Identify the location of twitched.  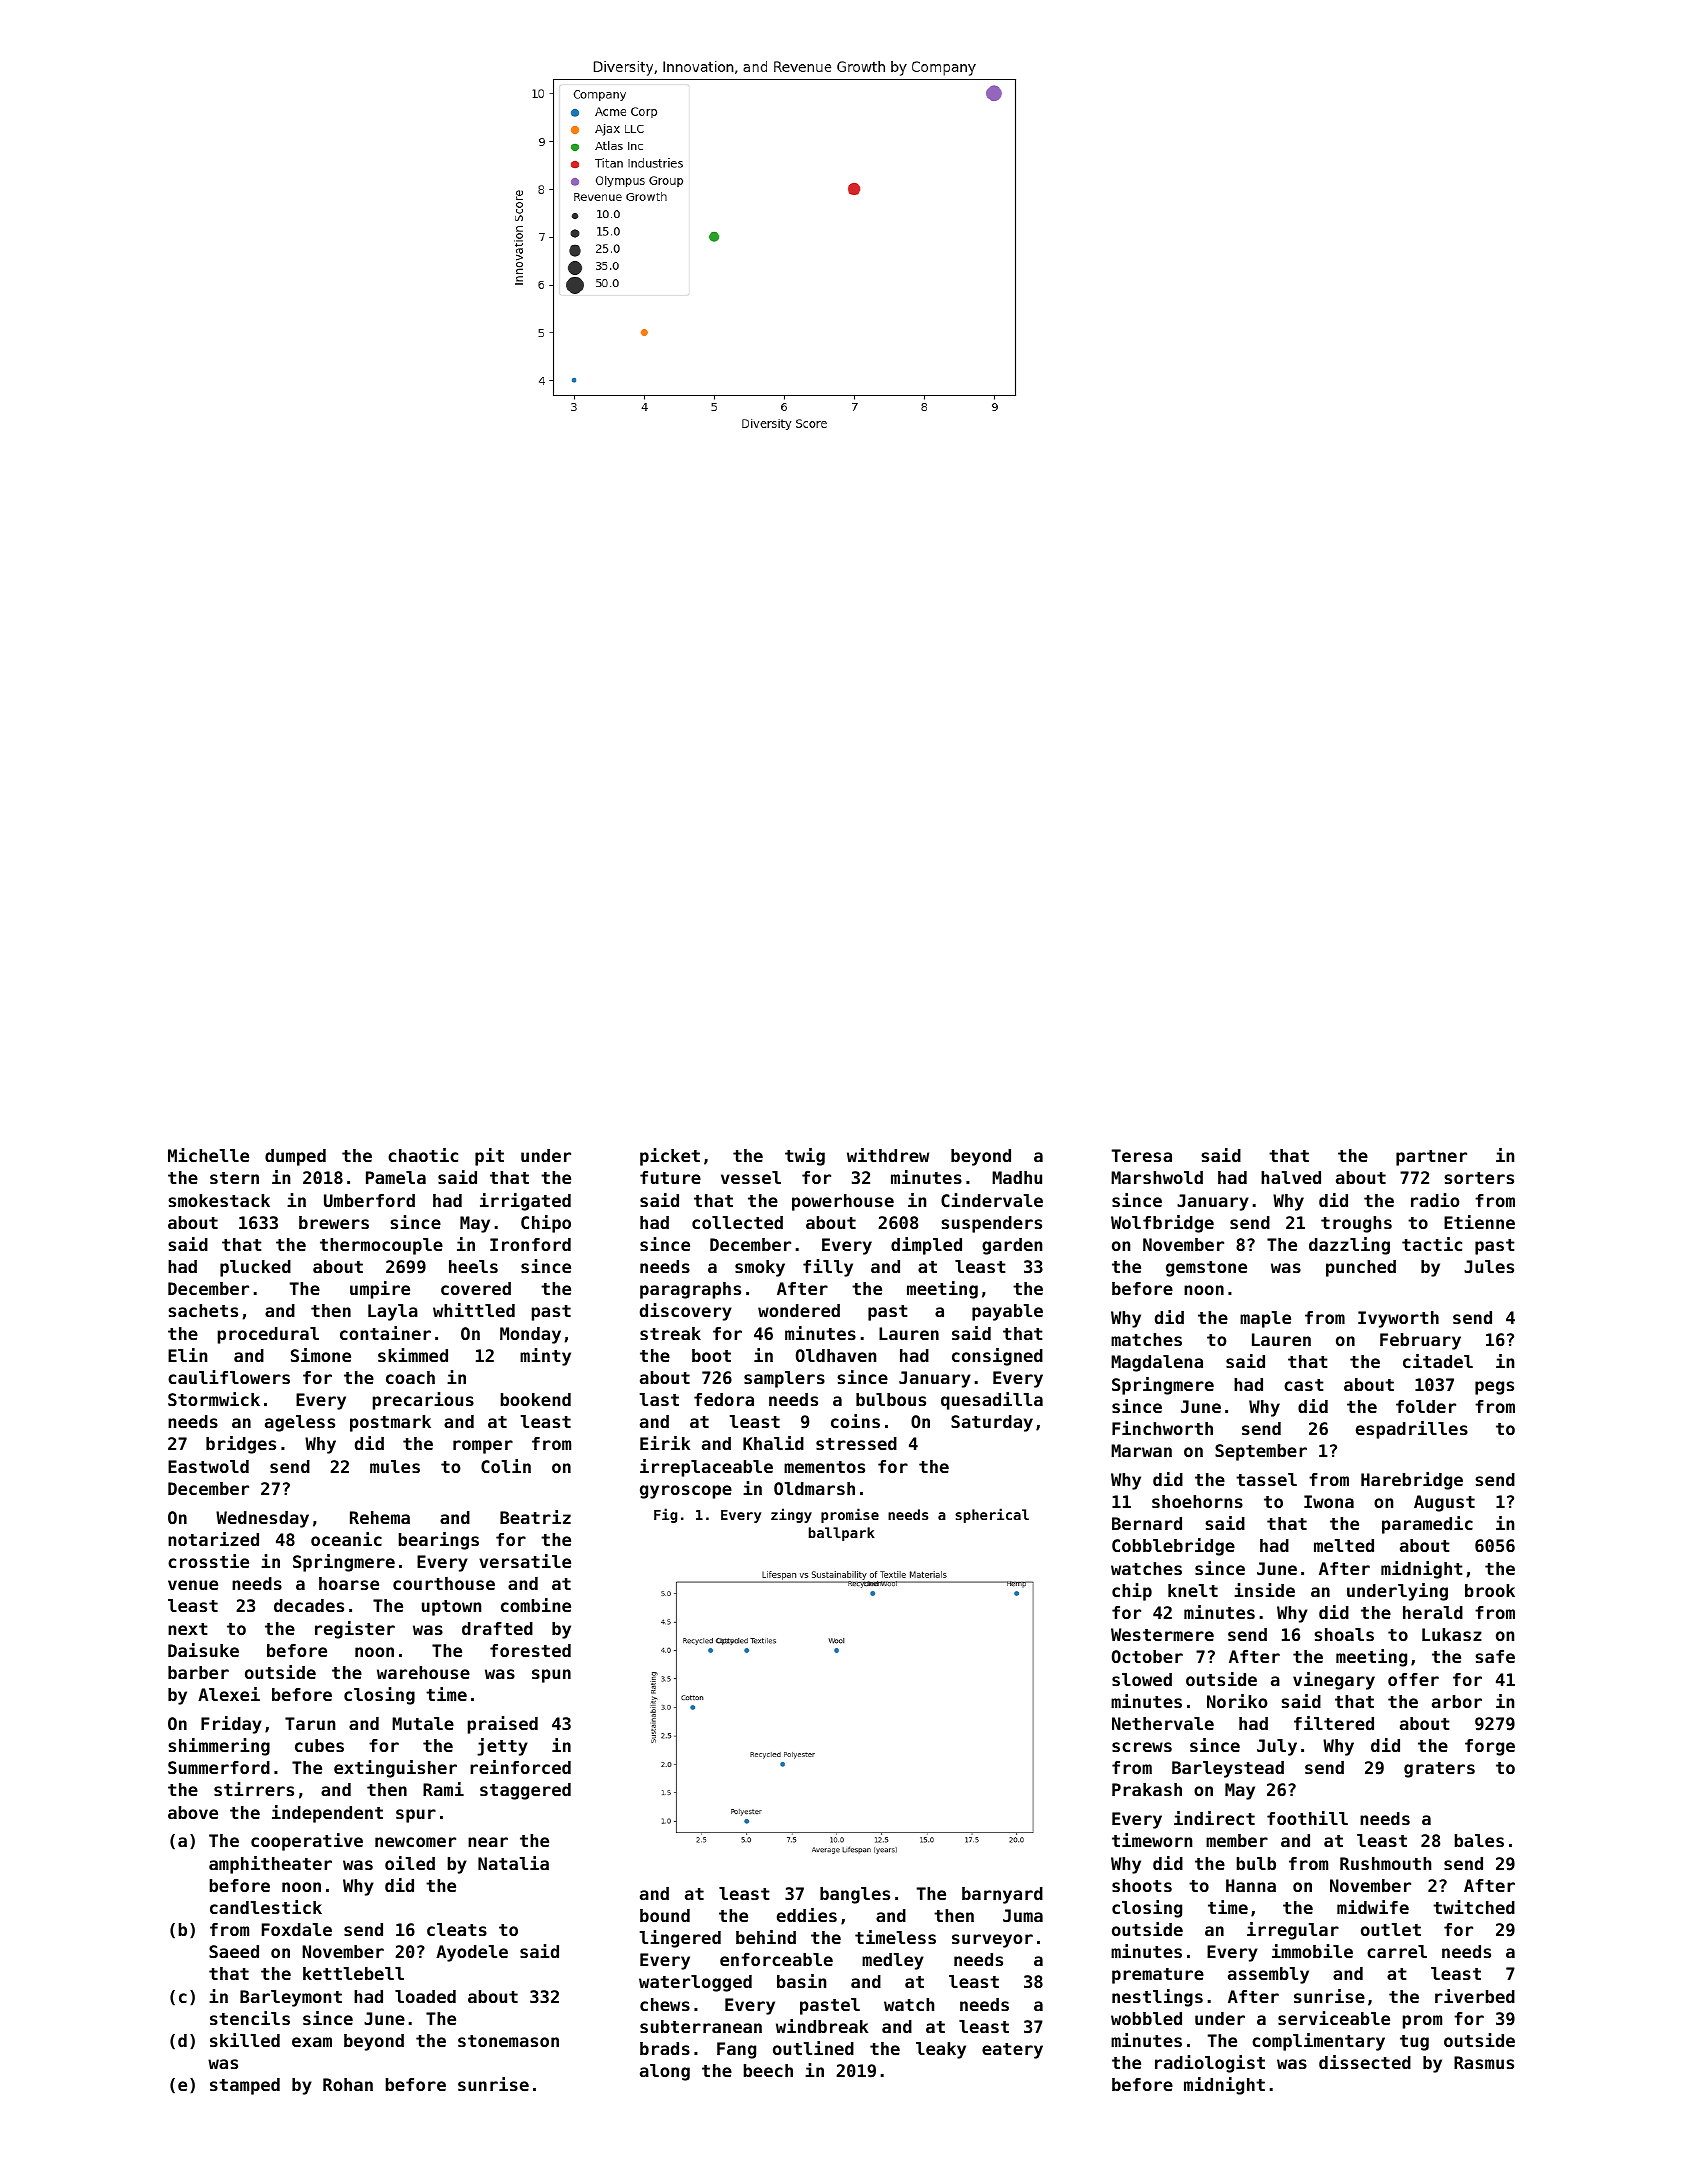
(1474, 1907).
